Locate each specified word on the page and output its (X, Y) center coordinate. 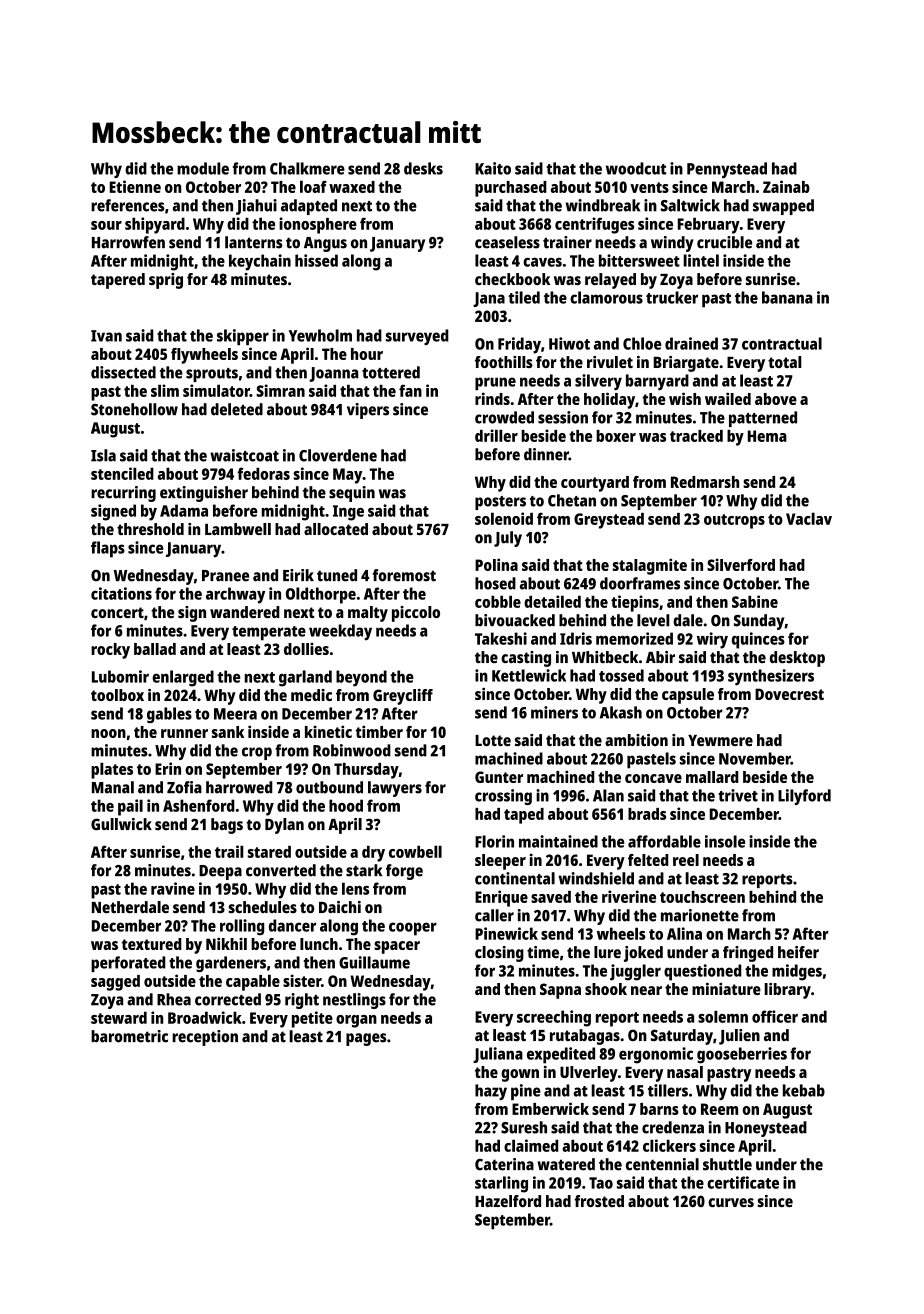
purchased (511, 189)
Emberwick (550, 1108)
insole (725, 841)
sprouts (212, 375)
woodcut (636, 168)
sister (302, 980)
